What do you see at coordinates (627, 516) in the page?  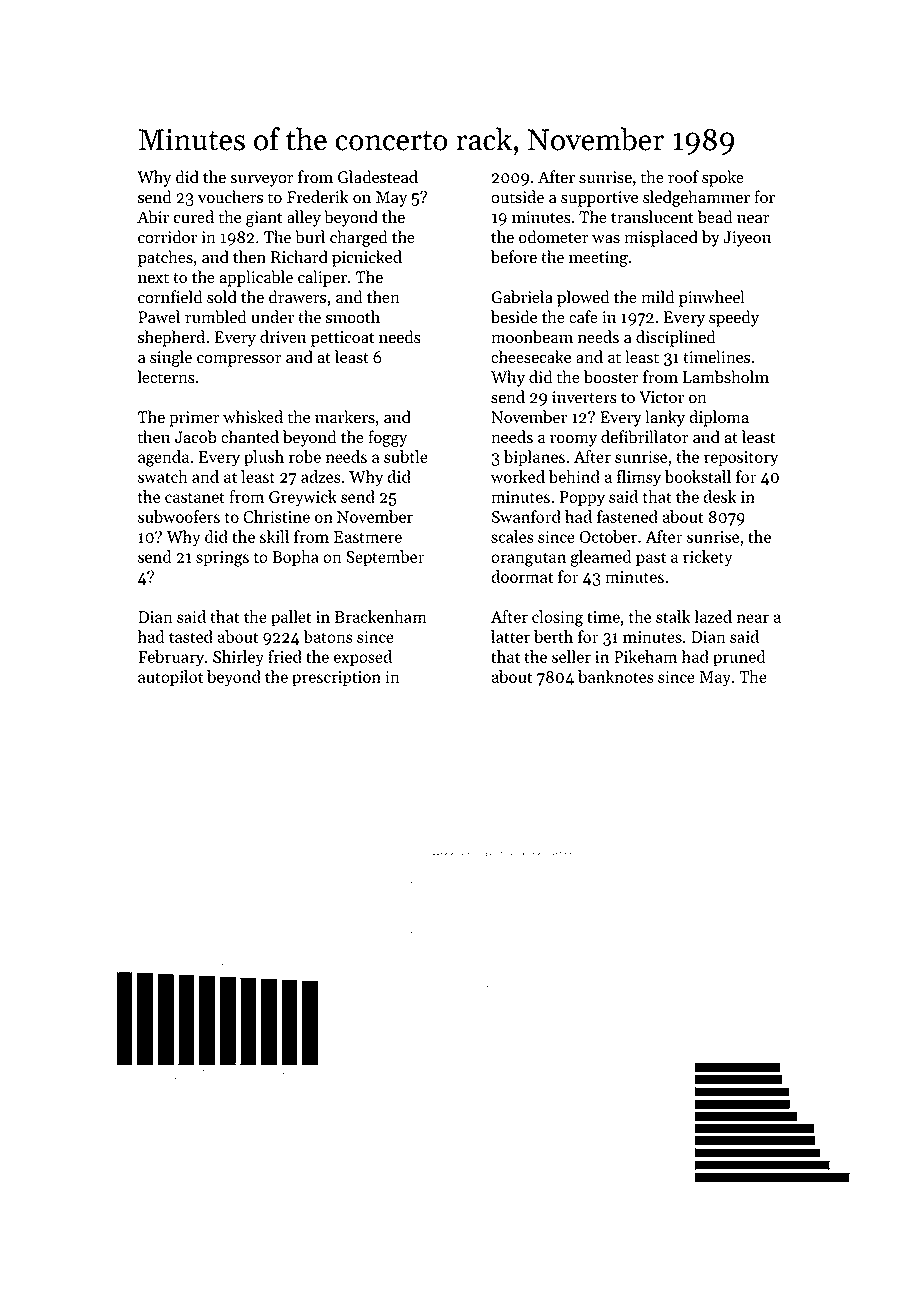 I see `fastened` at bounding box center [627, 516].
